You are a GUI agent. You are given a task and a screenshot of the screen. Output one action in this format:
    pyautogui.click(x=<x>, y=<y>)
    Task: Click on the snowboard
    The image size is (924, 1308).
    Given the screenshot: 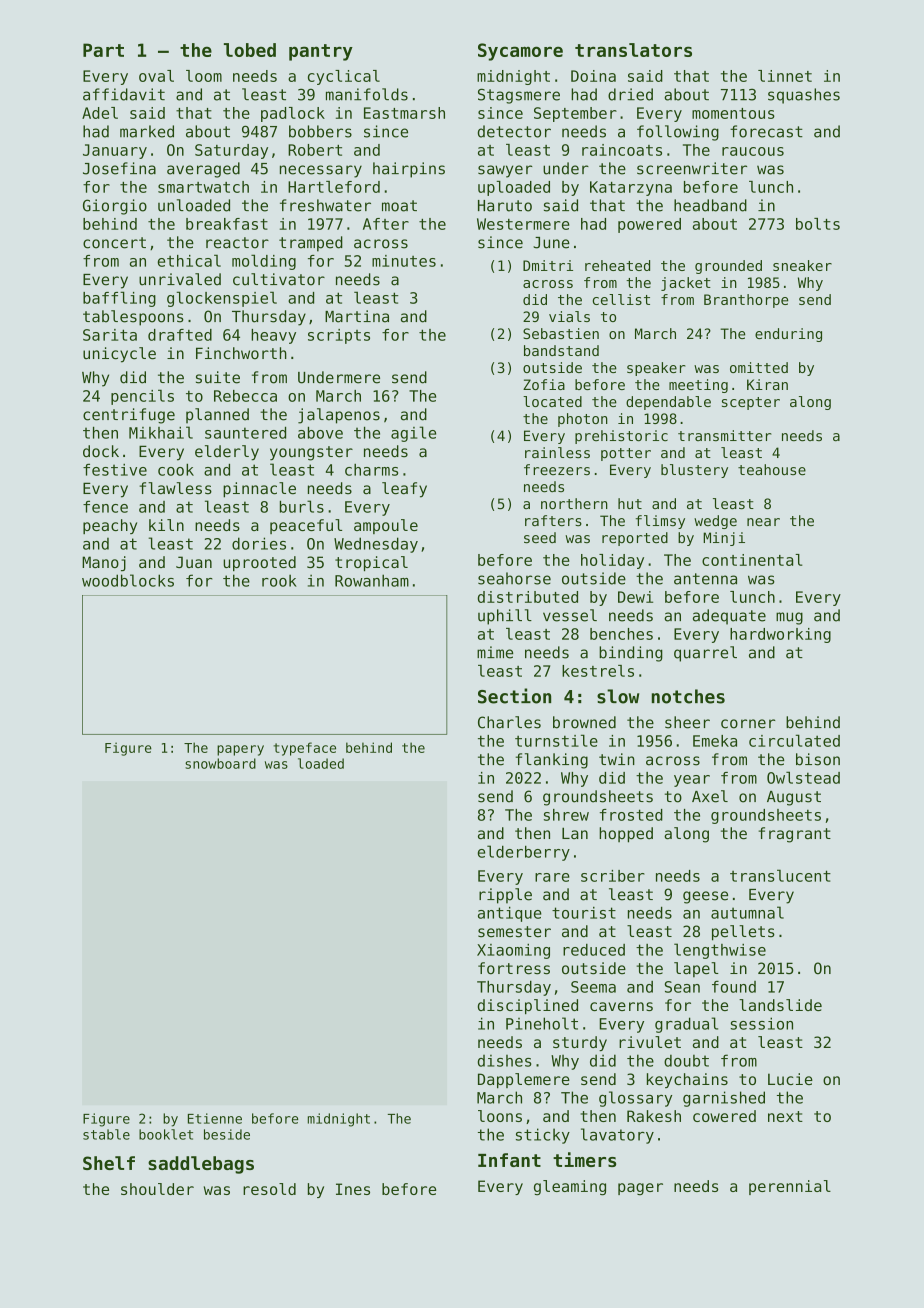 What is the action you would take?
    pyautogui.click(x=220, y=763)
